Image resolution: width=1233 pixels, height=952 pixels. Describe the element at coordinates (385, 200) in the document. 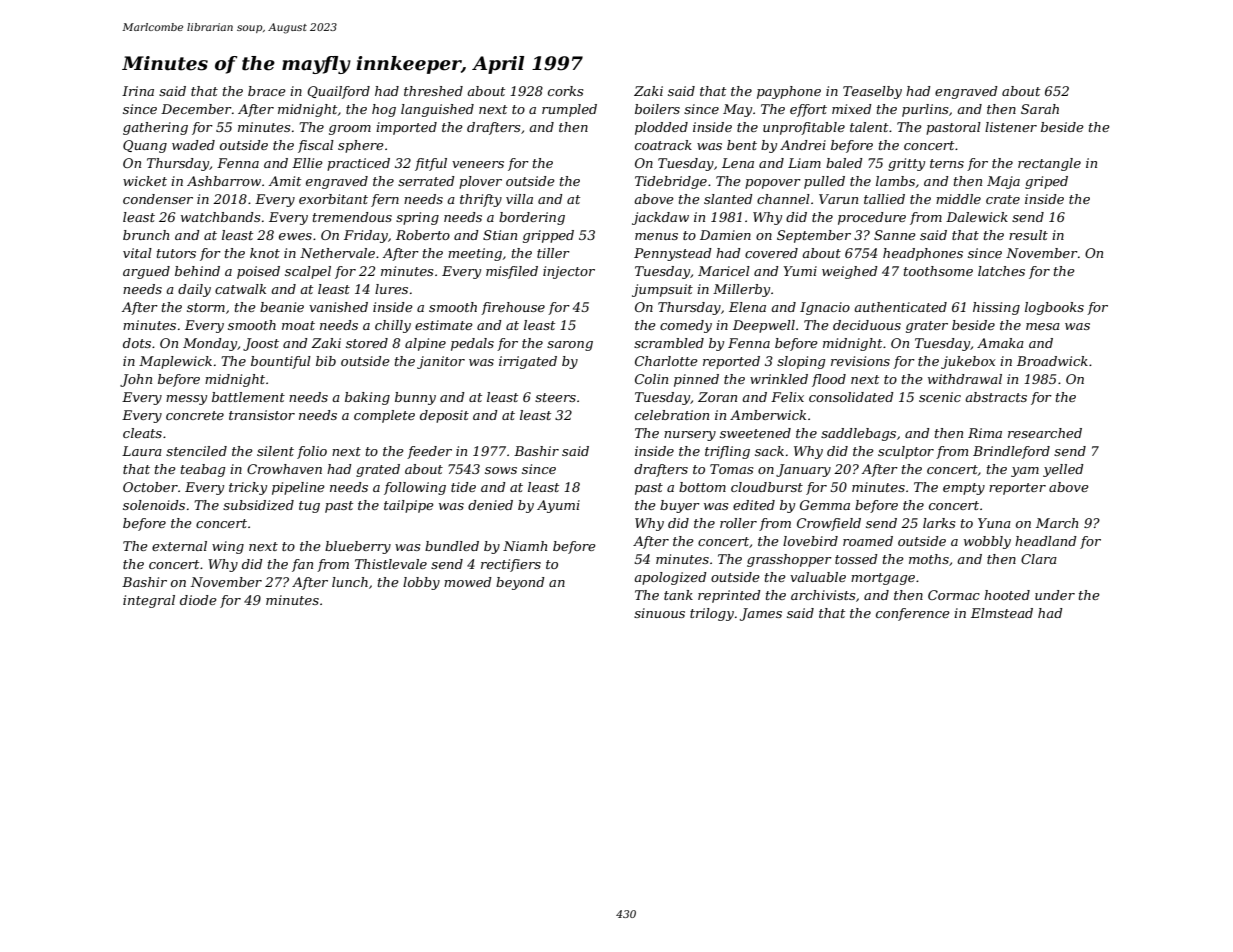

I see `fern` at that location.
